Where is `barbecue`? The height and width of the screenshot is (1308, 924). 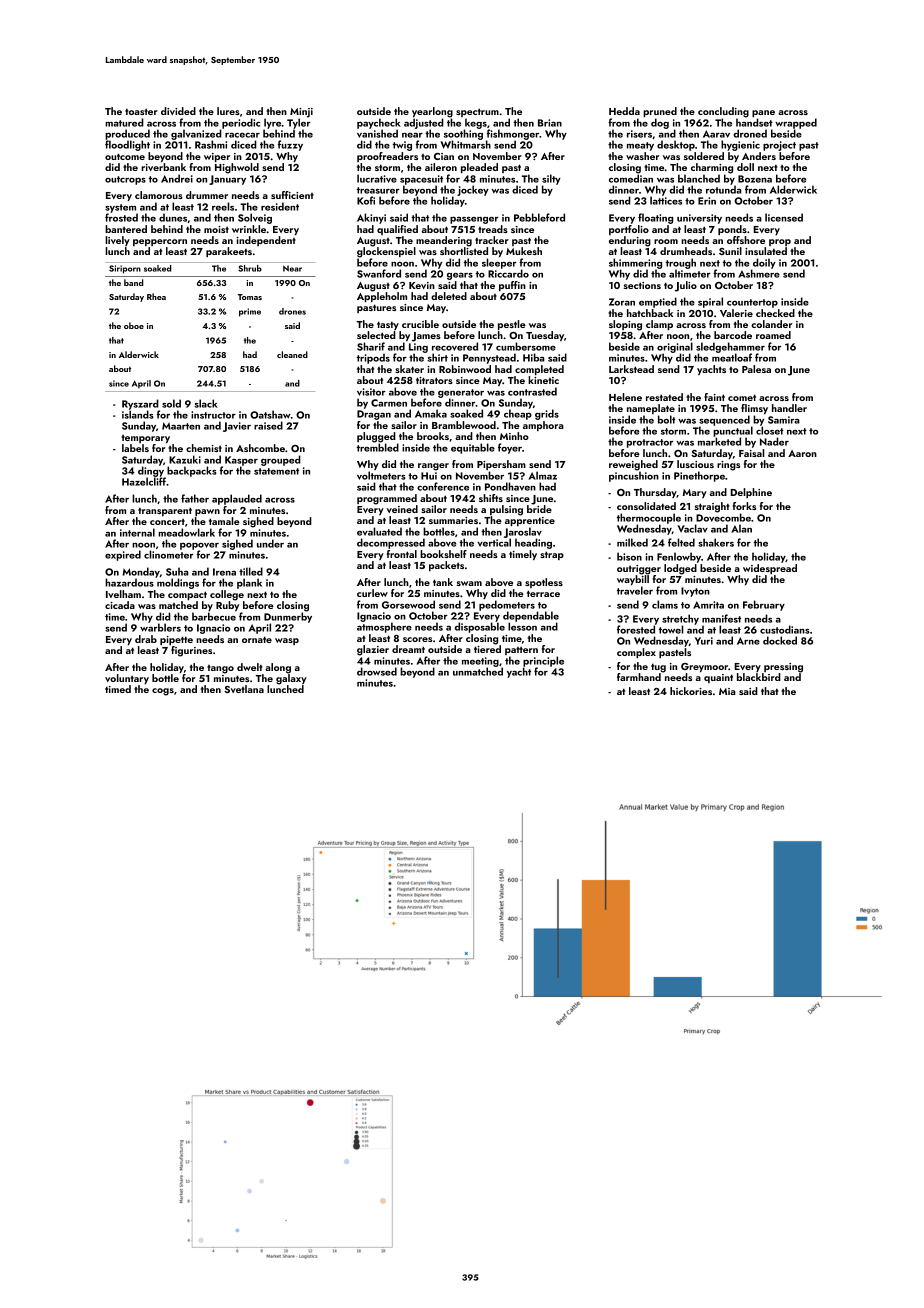 barbecue is located at coordinates (214, 616).
